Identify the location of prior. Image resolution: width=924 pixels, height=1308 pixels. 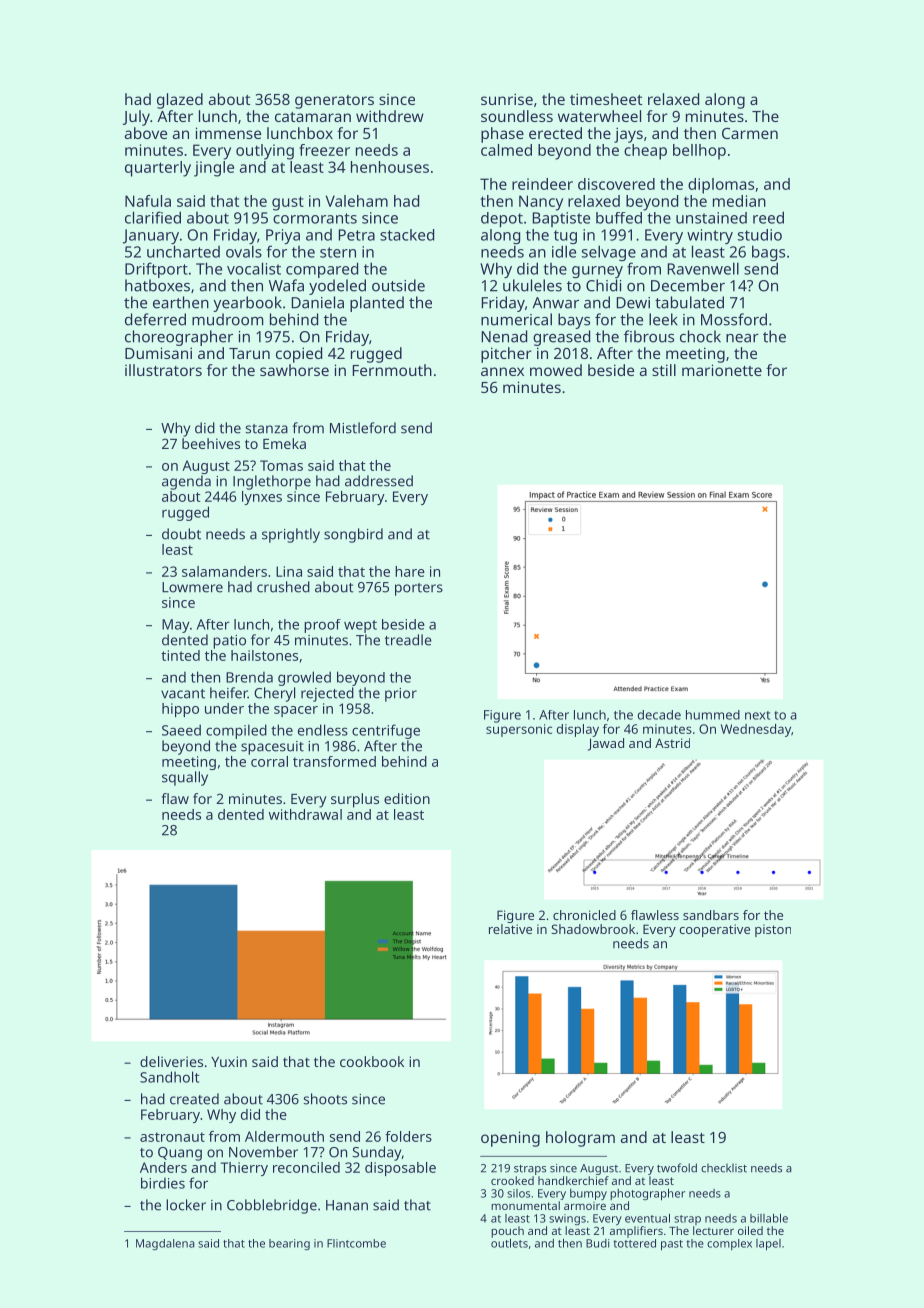
(401, 695).
